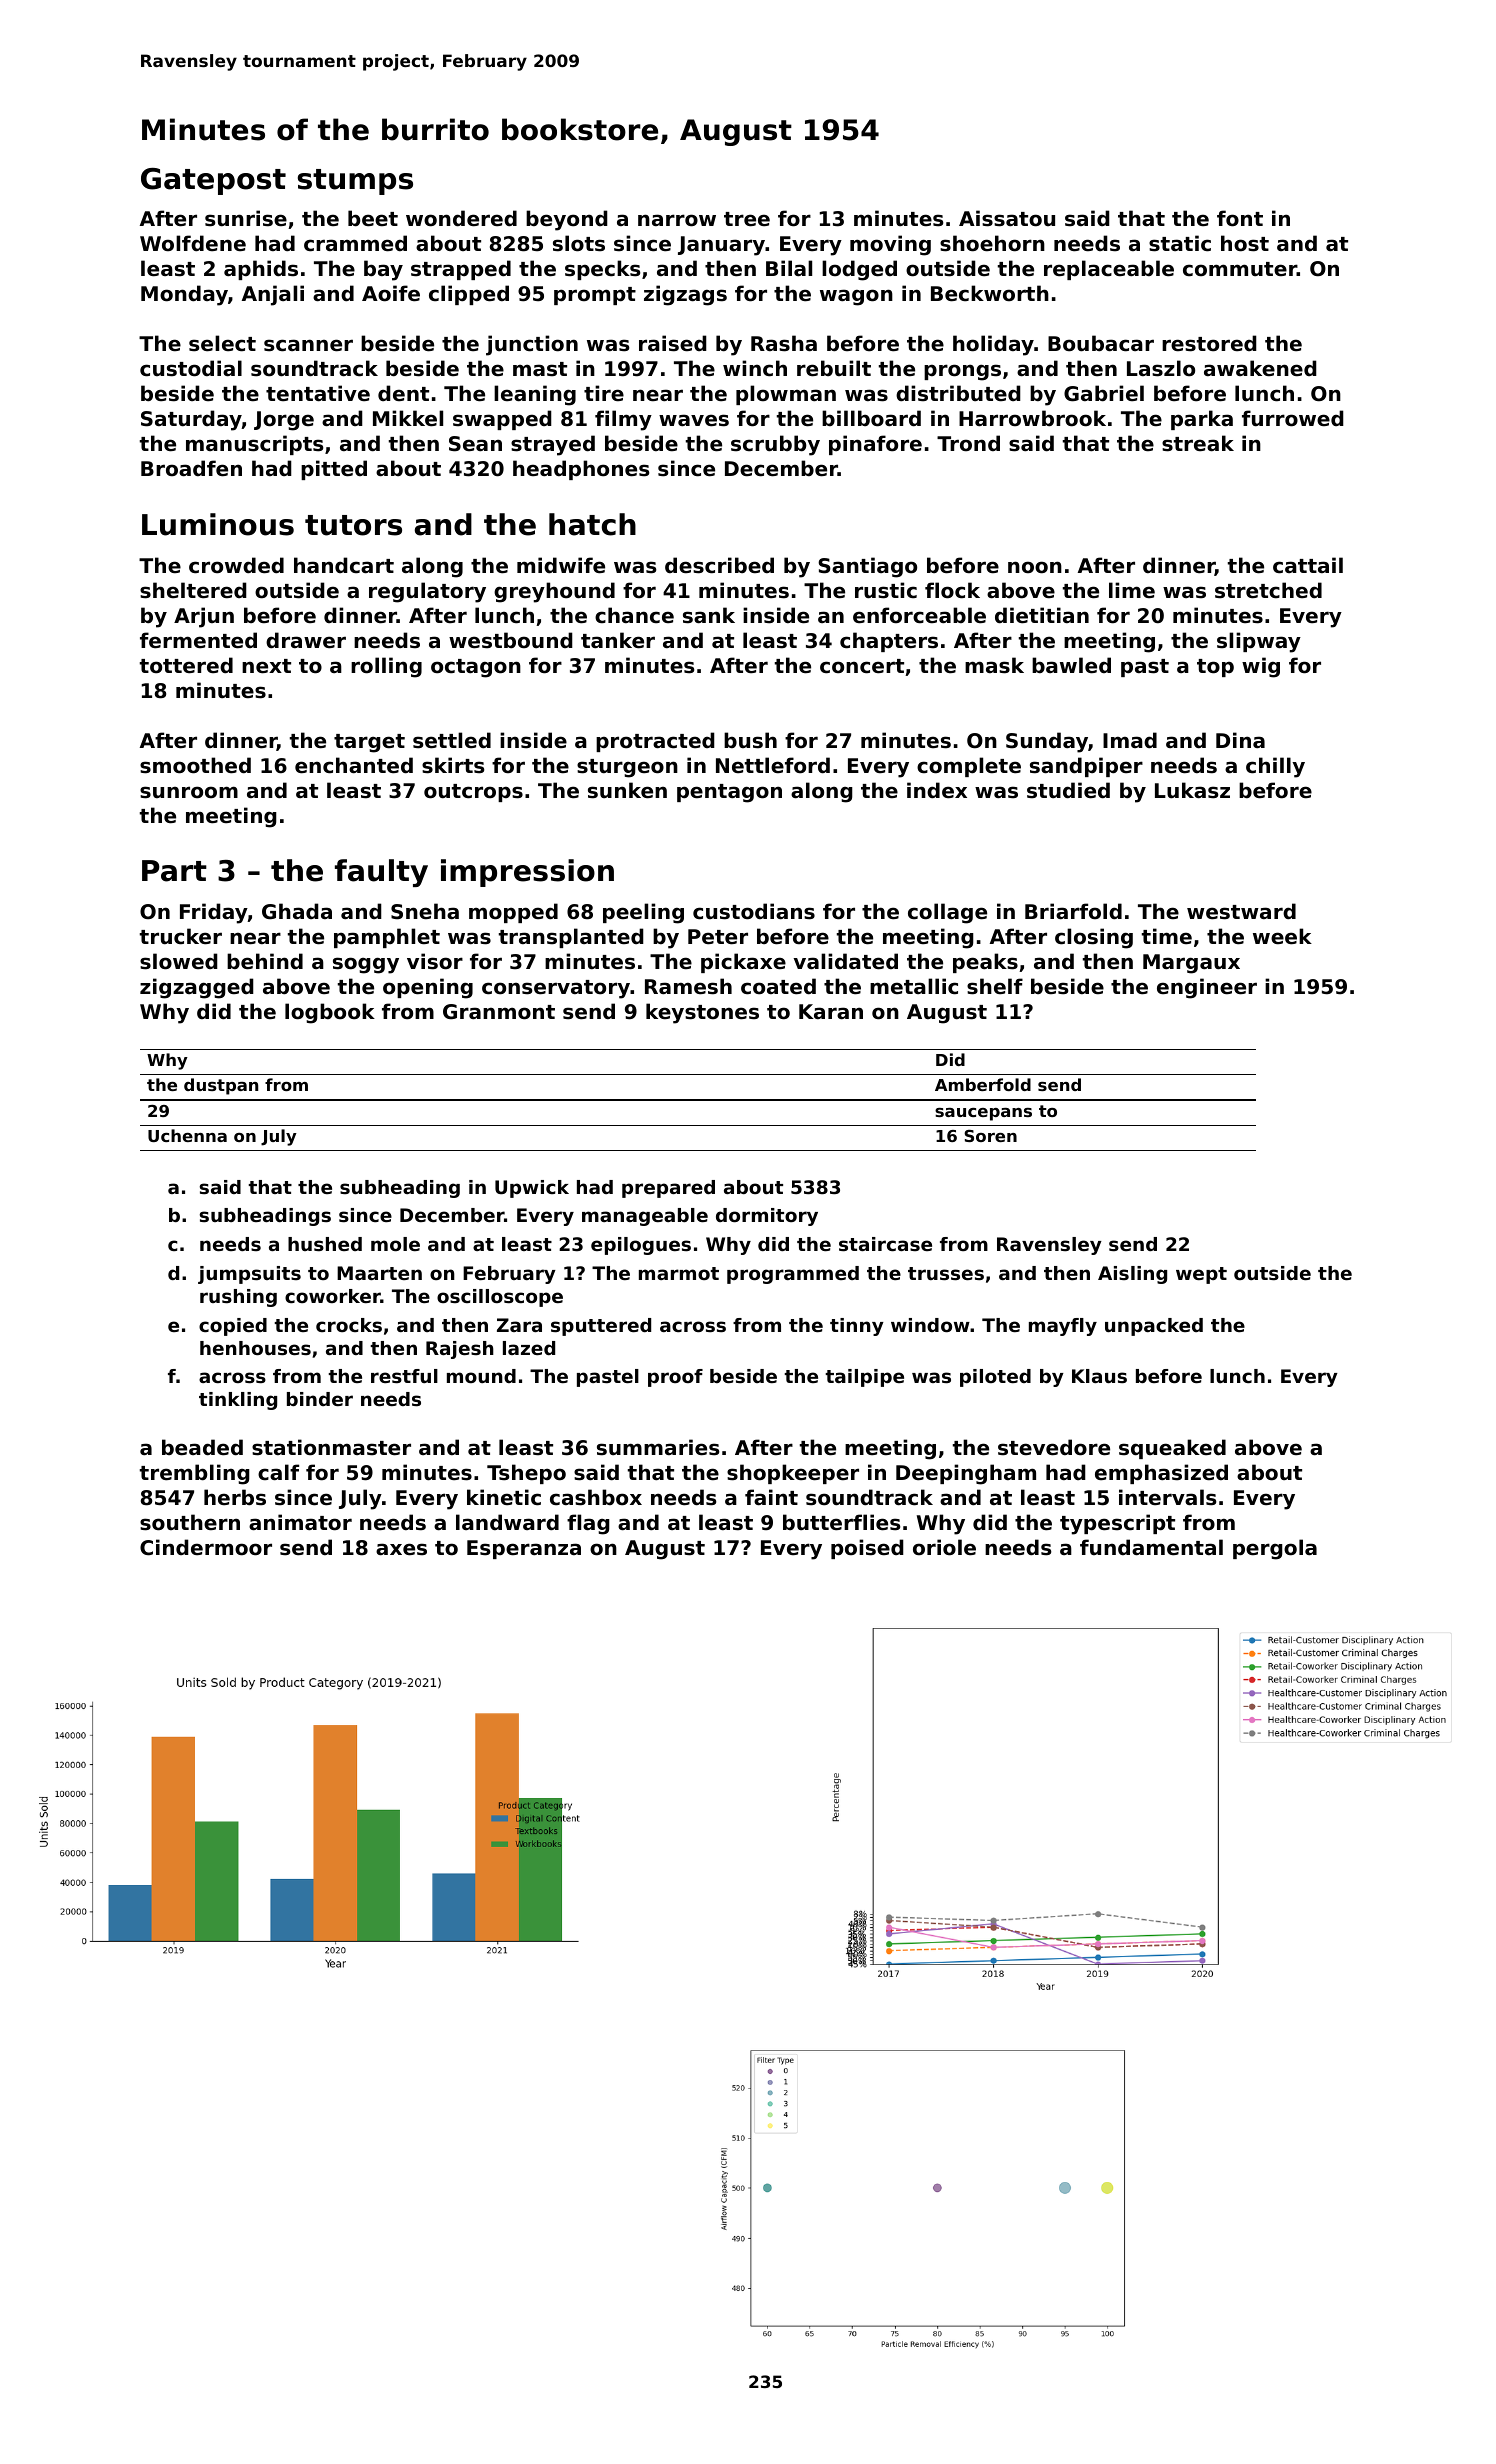  I want to click on Cindermoor, so click(206, 1547).
